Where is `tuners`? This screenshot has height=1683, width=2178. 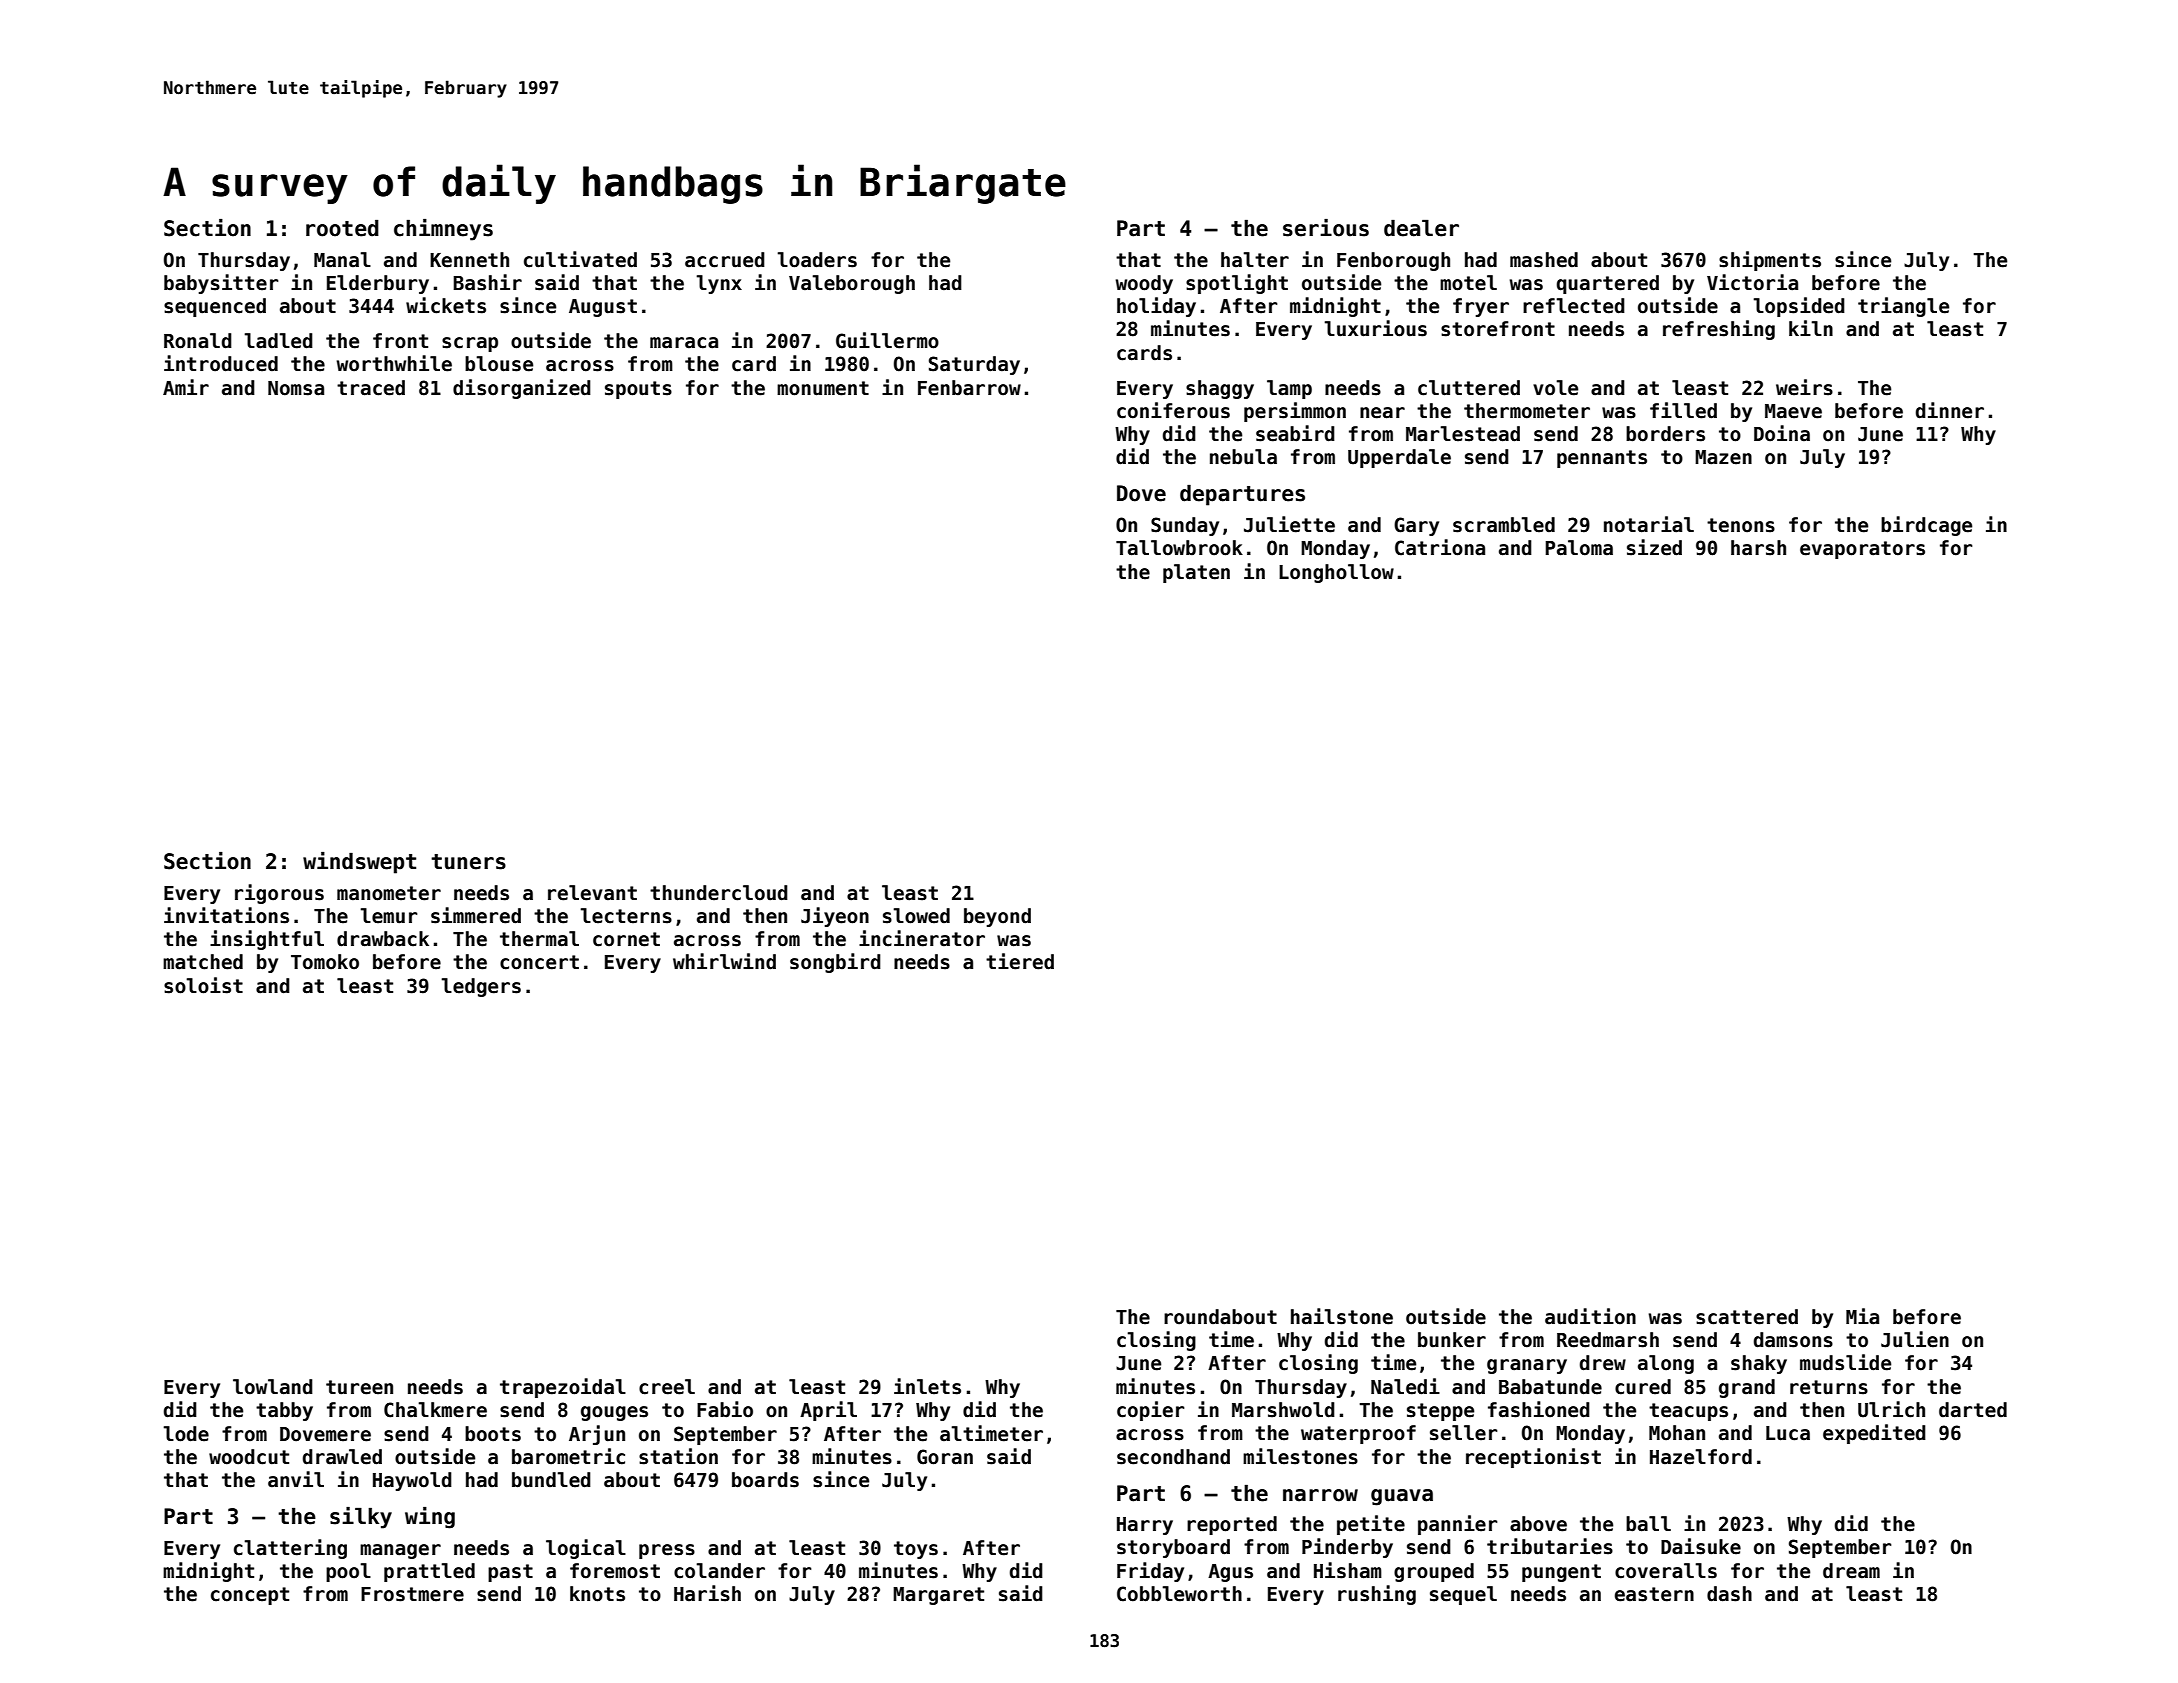 tuners is located at coordinates (468, 862).
